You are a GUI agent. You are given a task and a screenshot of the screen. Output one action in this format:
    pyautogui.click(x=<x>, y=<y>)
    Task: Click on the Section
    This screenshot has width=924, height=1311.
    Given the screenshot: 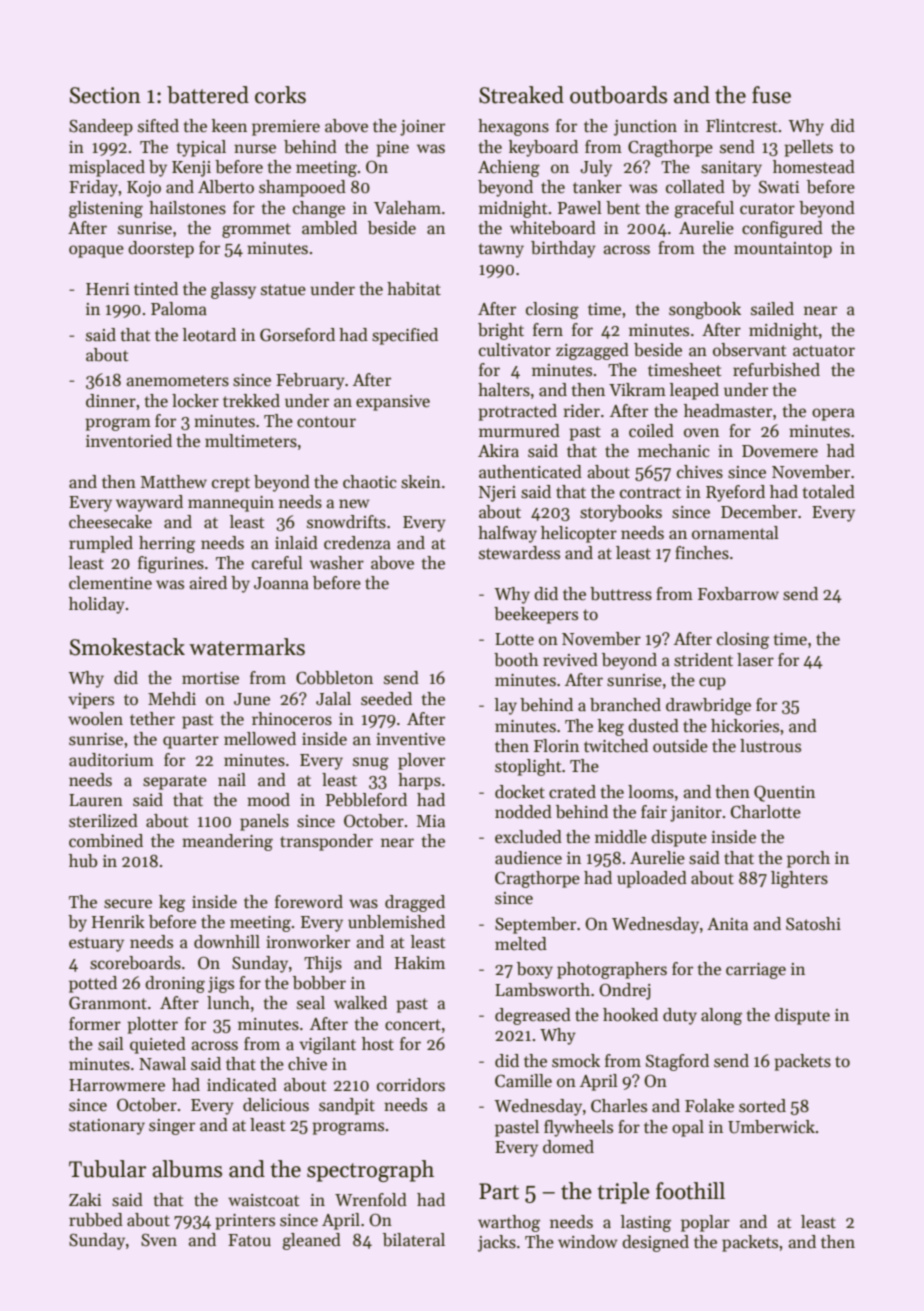 What is the action you would take?
    pyautogui.click(x=105, y=95)
